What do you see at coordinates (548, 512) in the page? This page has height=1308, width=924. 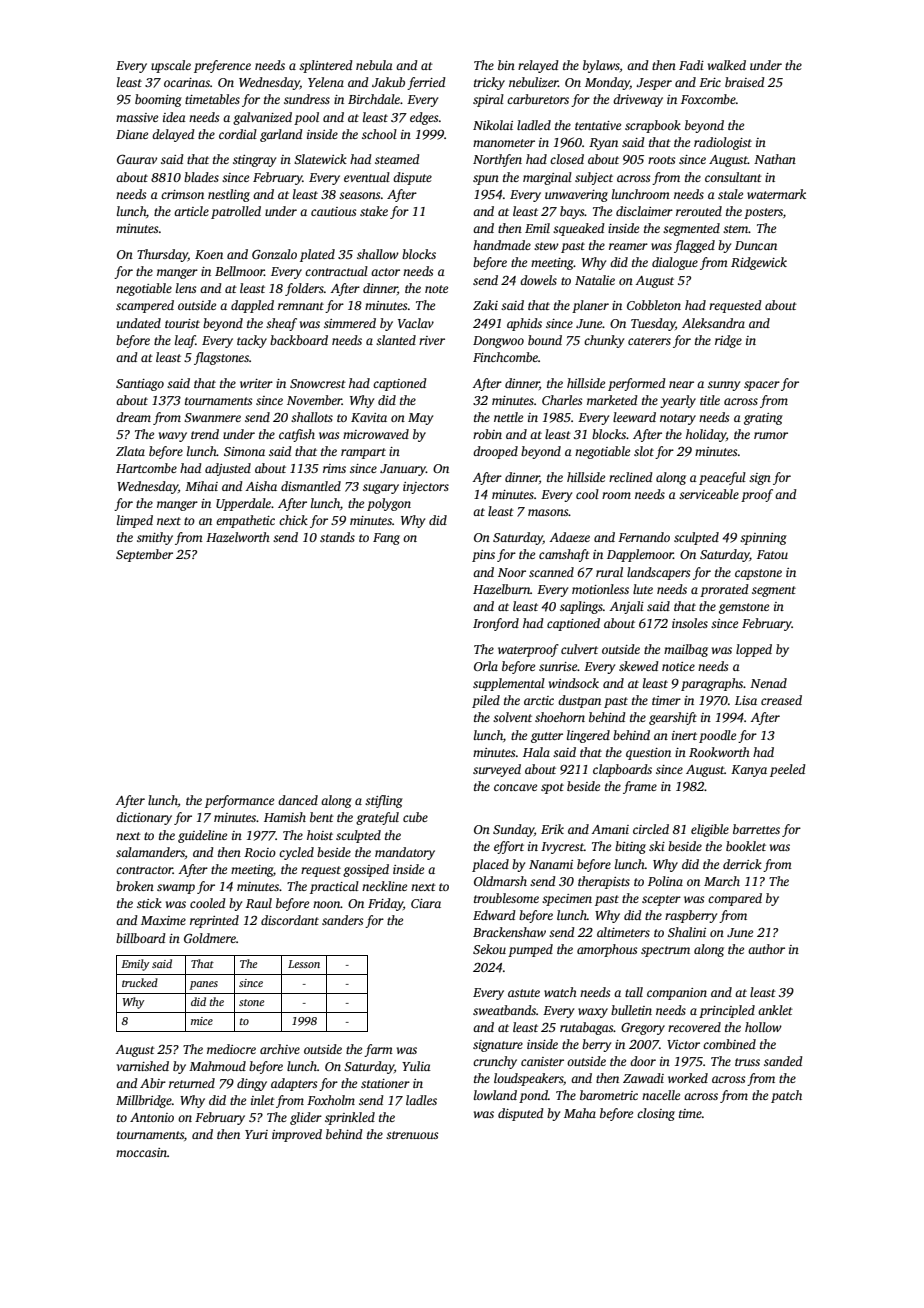 I see `masons` at bounding box center [548, 512].
